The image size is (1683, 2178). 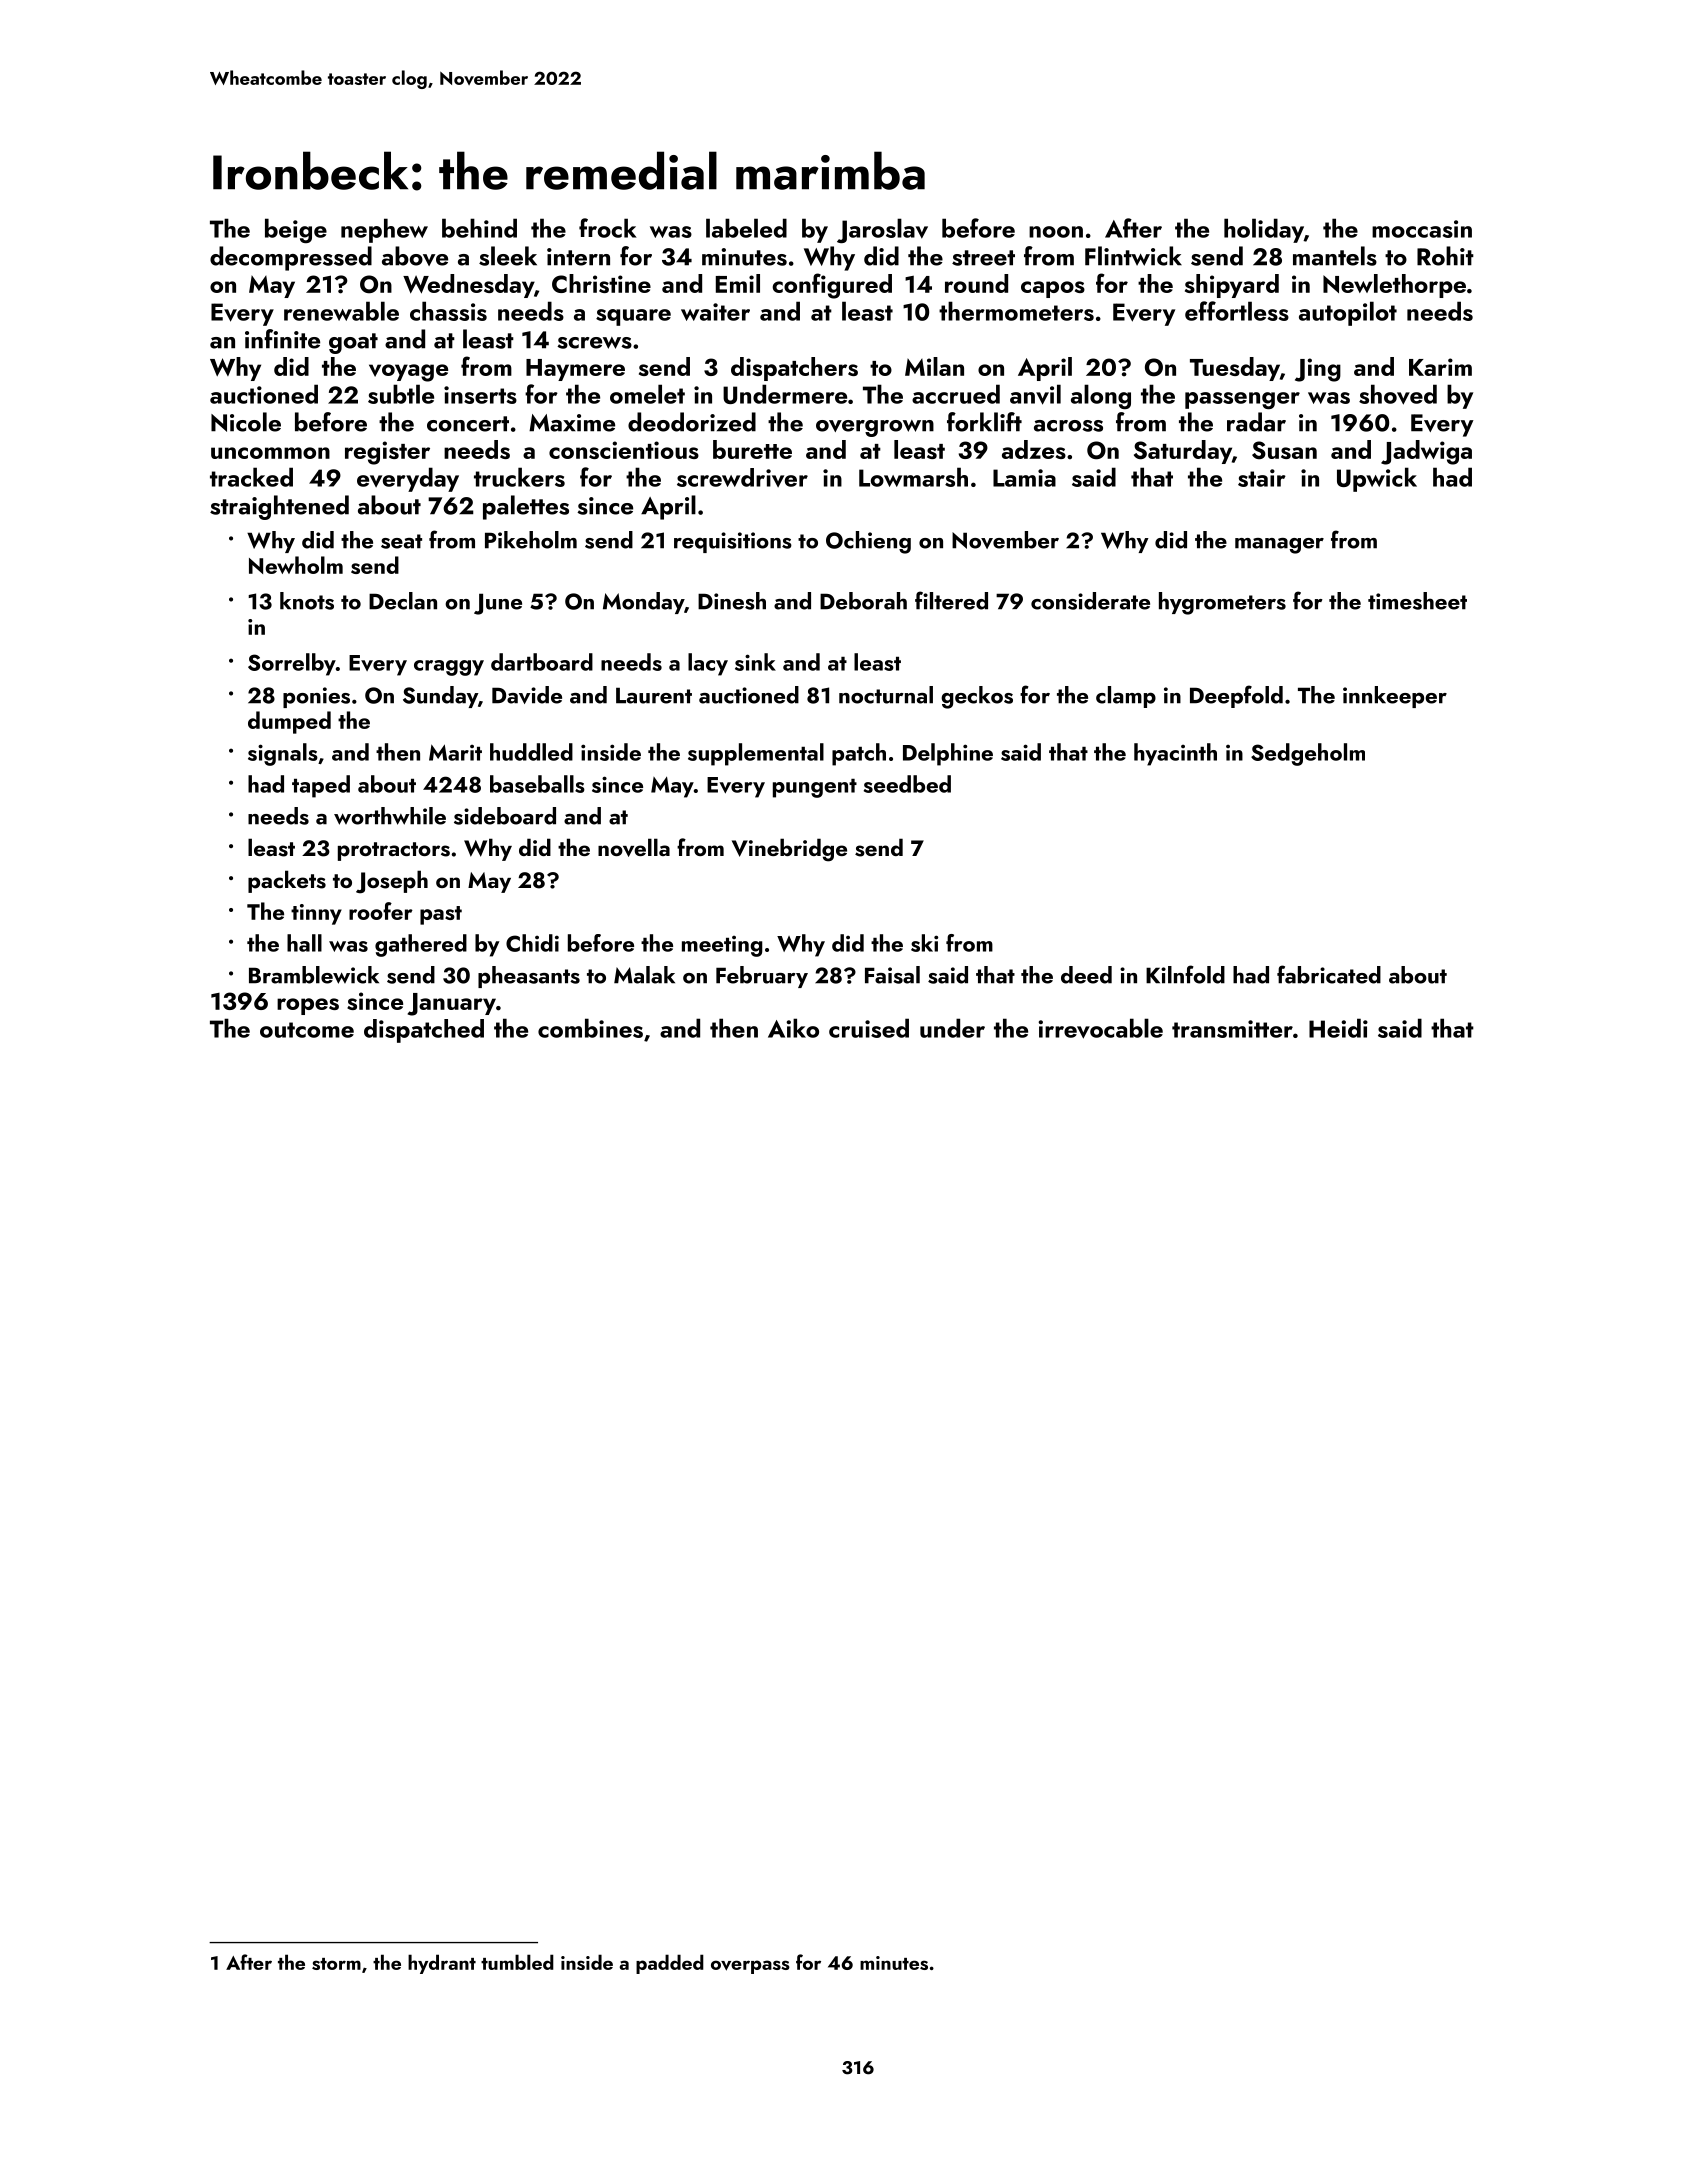 What do you see at coordinates (793, 1028) in the document?
I see `Aiko` at bounding box center [793, 1028].
